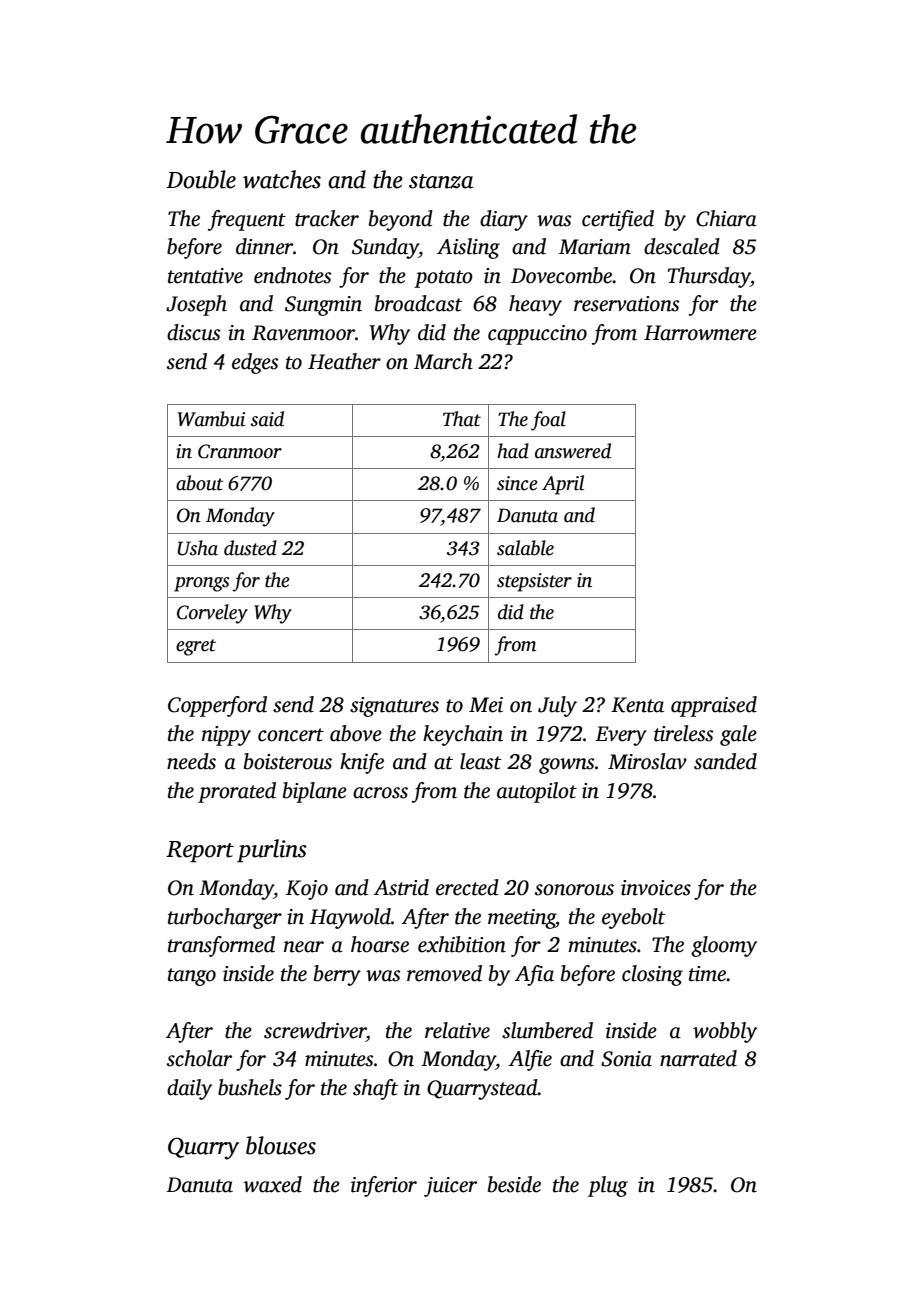  Describe the element at coordinates (273, 1184) in the image. I see `waxed` at that location.
